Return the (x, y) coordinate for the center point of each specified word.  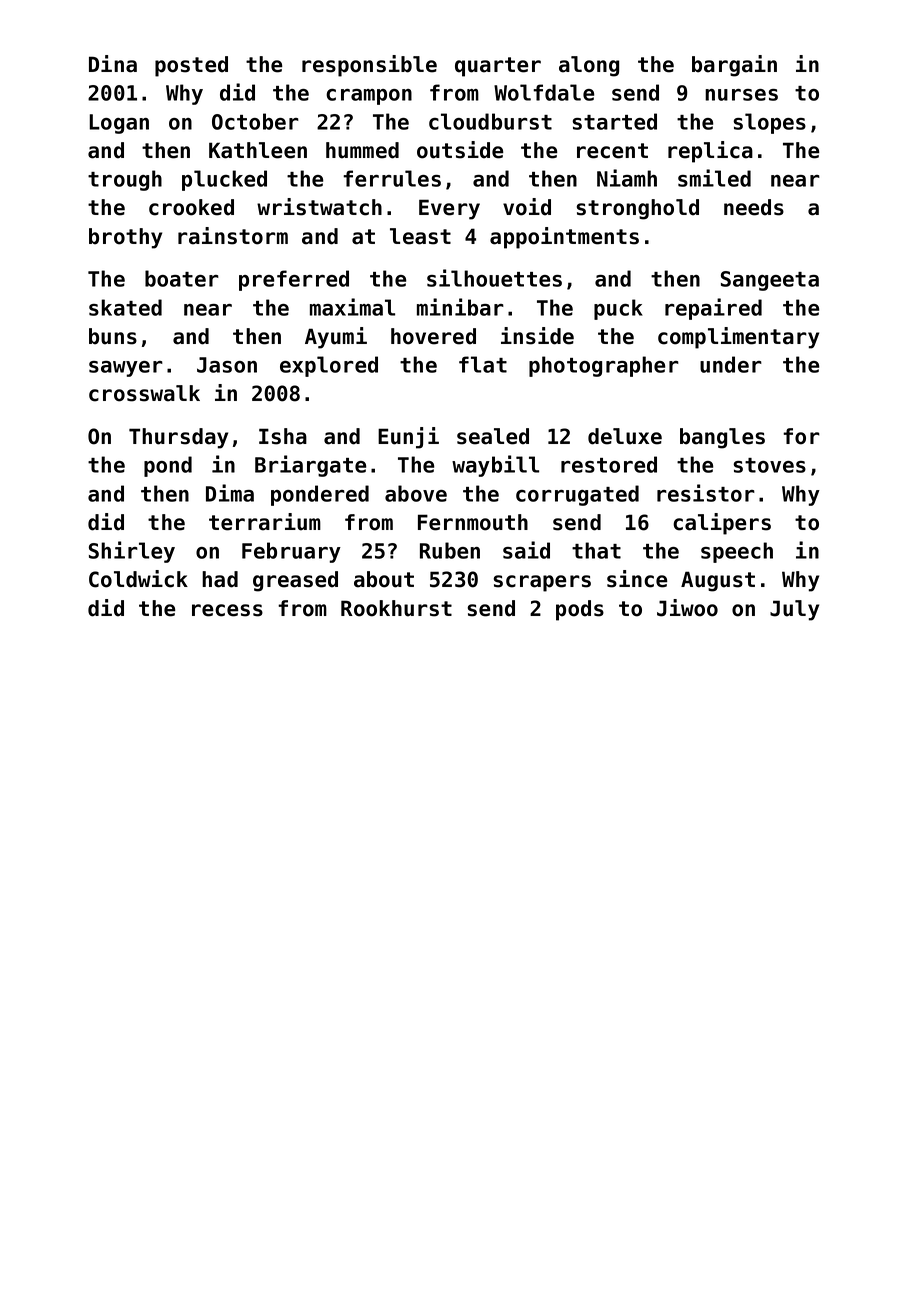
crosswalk (144, 393)
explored (329, 366)
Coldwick (138, 579)
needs (754, 207)
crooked (191, 207)
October (255, 121)
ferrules (392, 178)
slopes (769, 123)
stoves (769, 465)
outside (460, 150)
